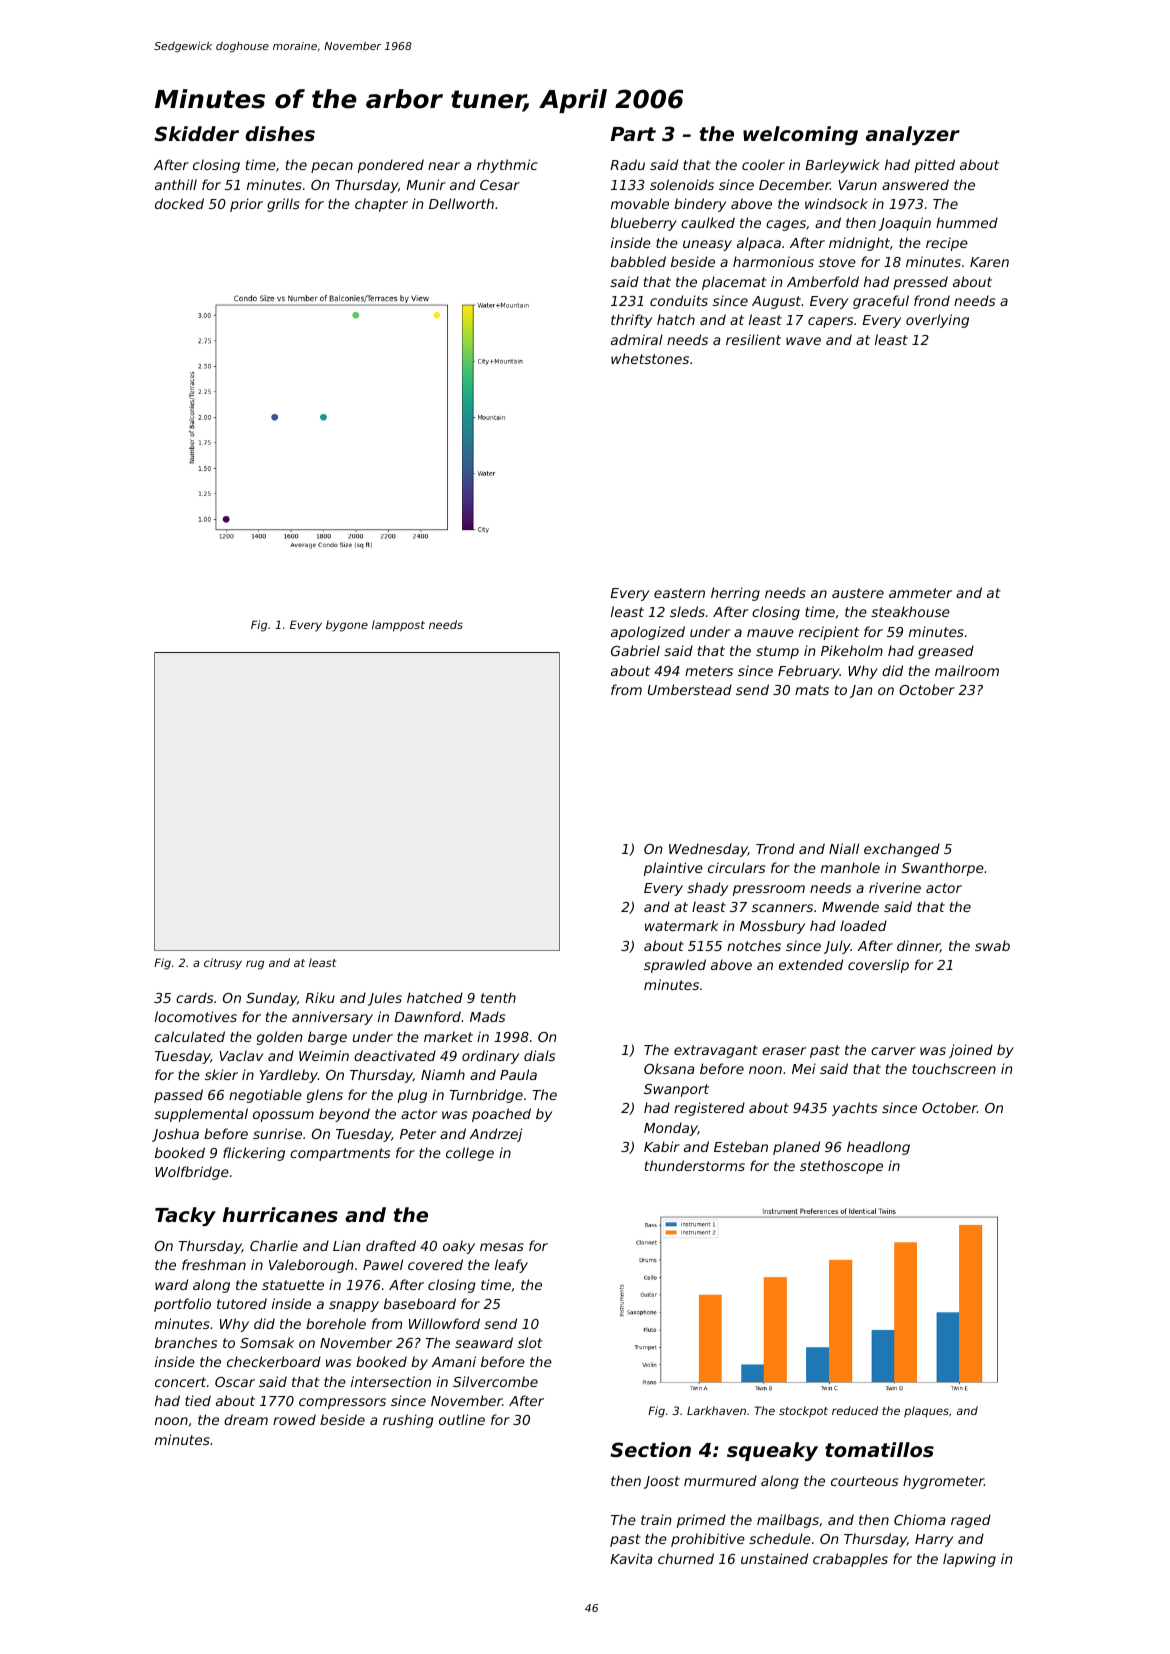 The image size is (1170, 1654). What do you see at coordinates (989, 262) in the screenshot?
I see `Karen` at bounding box center [989, 262].
